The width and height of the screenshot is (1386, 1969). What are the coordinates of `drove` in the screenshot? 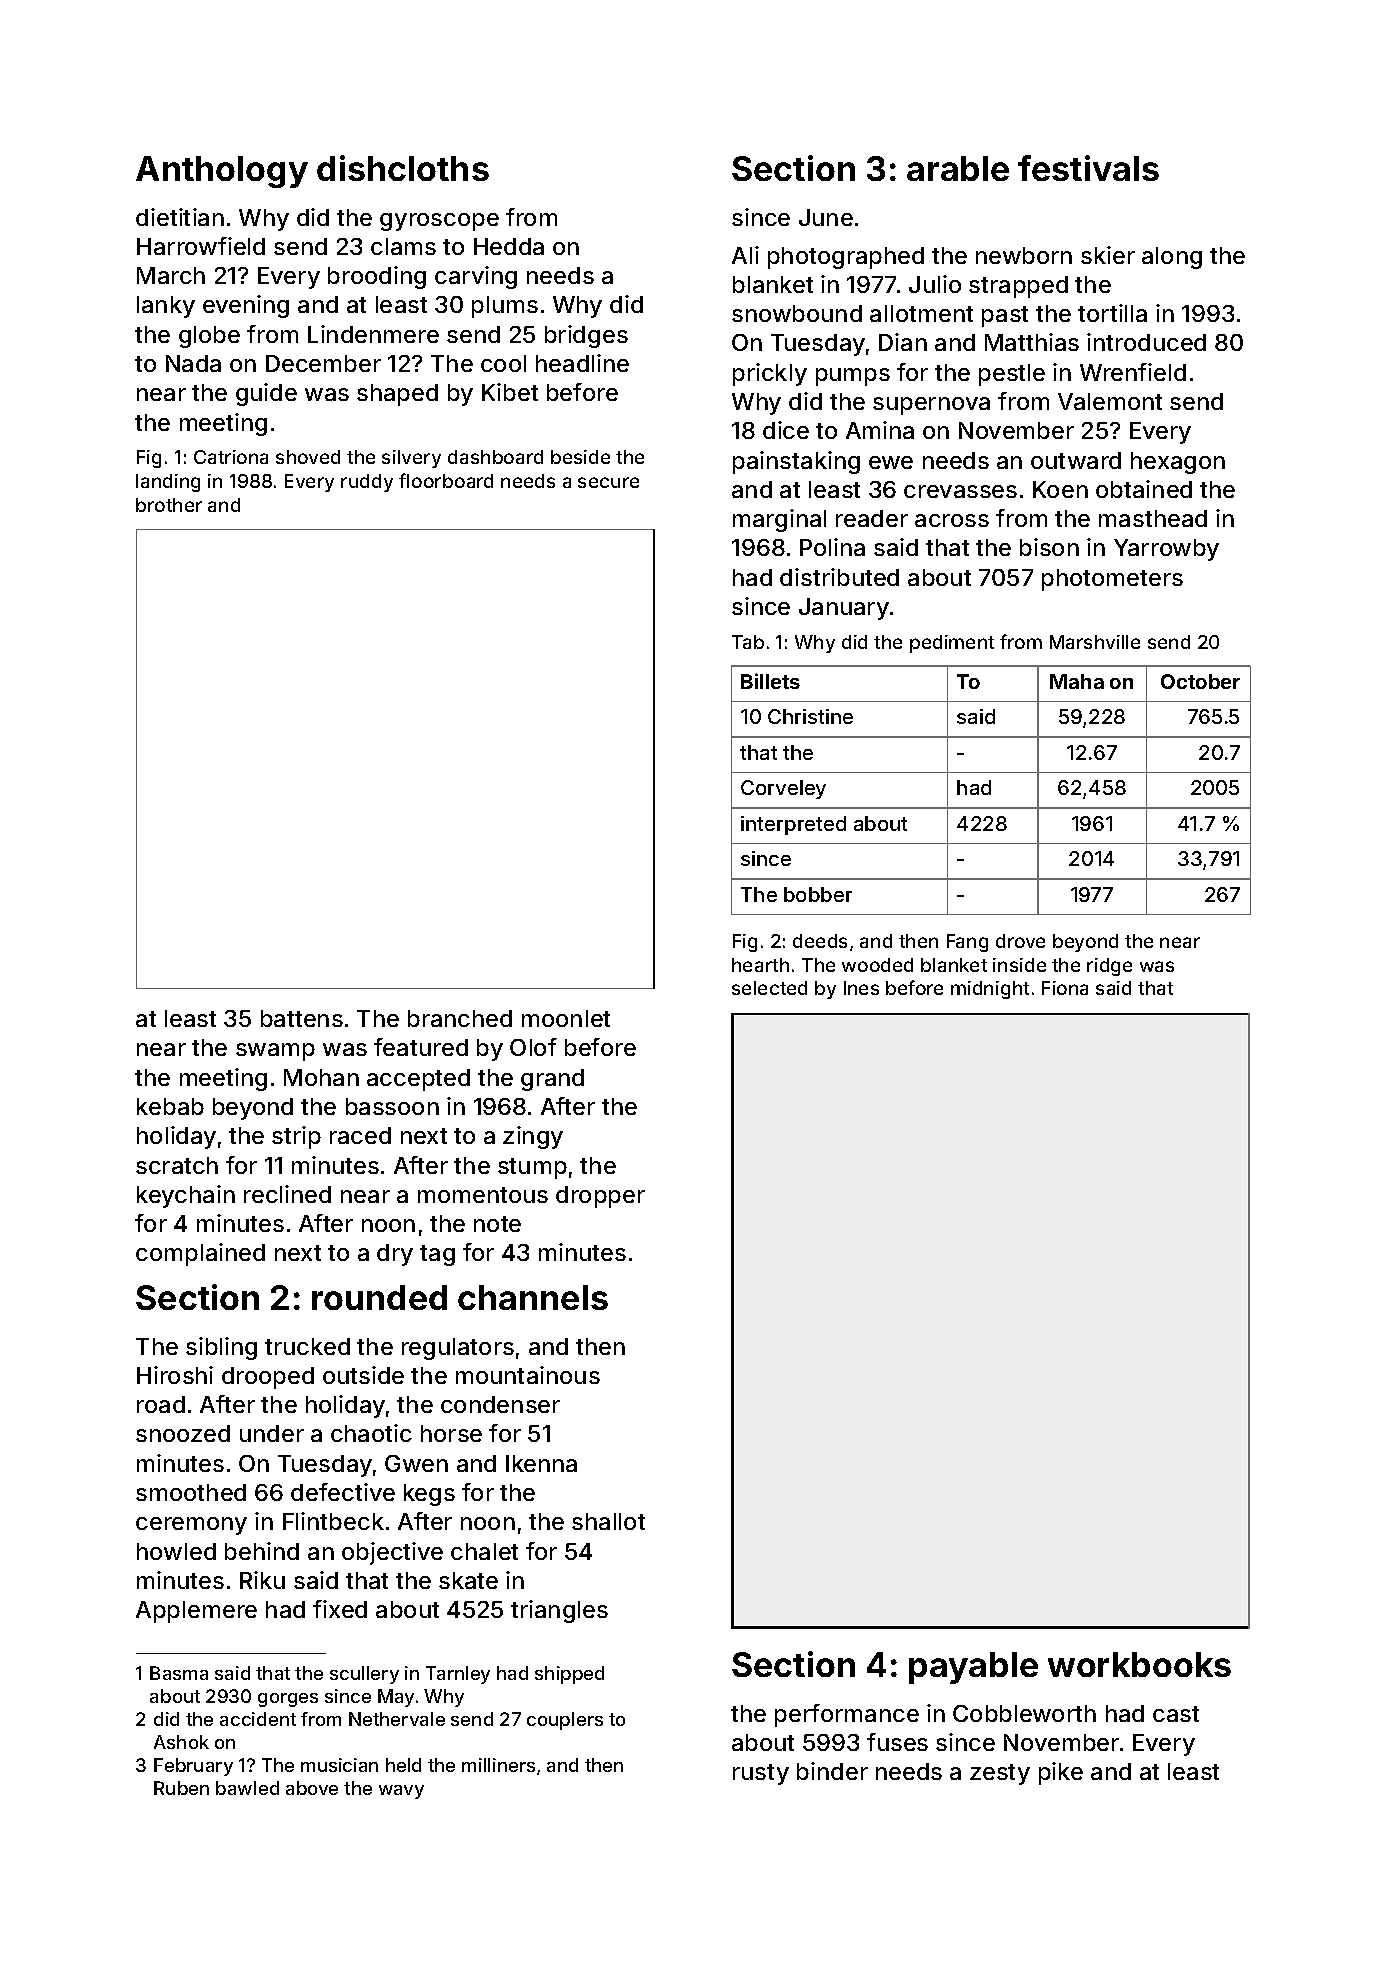 It's located at (1020, 941).
